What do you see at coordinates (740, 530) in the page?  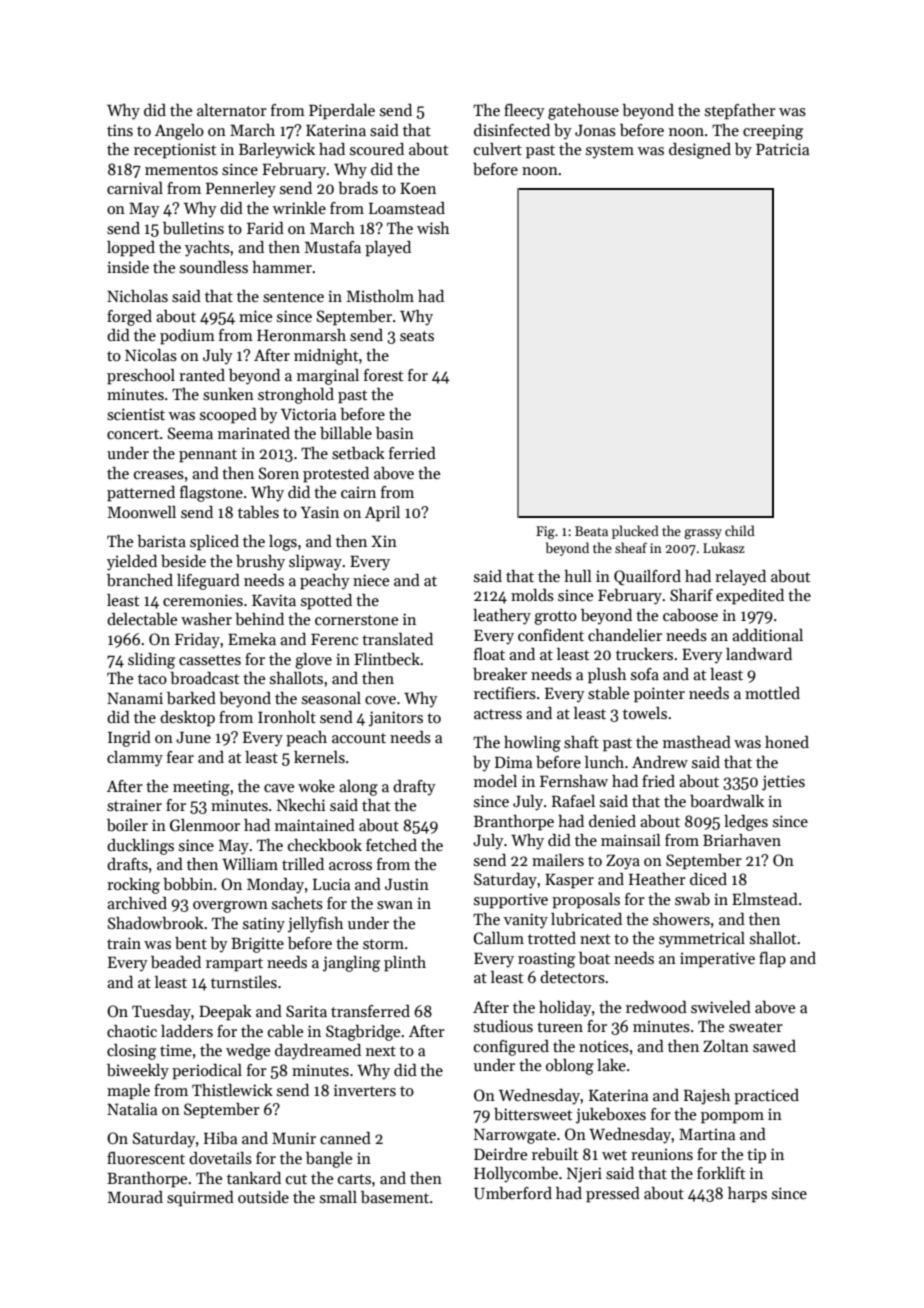 I see `child` at bounding box center [740, 530].
